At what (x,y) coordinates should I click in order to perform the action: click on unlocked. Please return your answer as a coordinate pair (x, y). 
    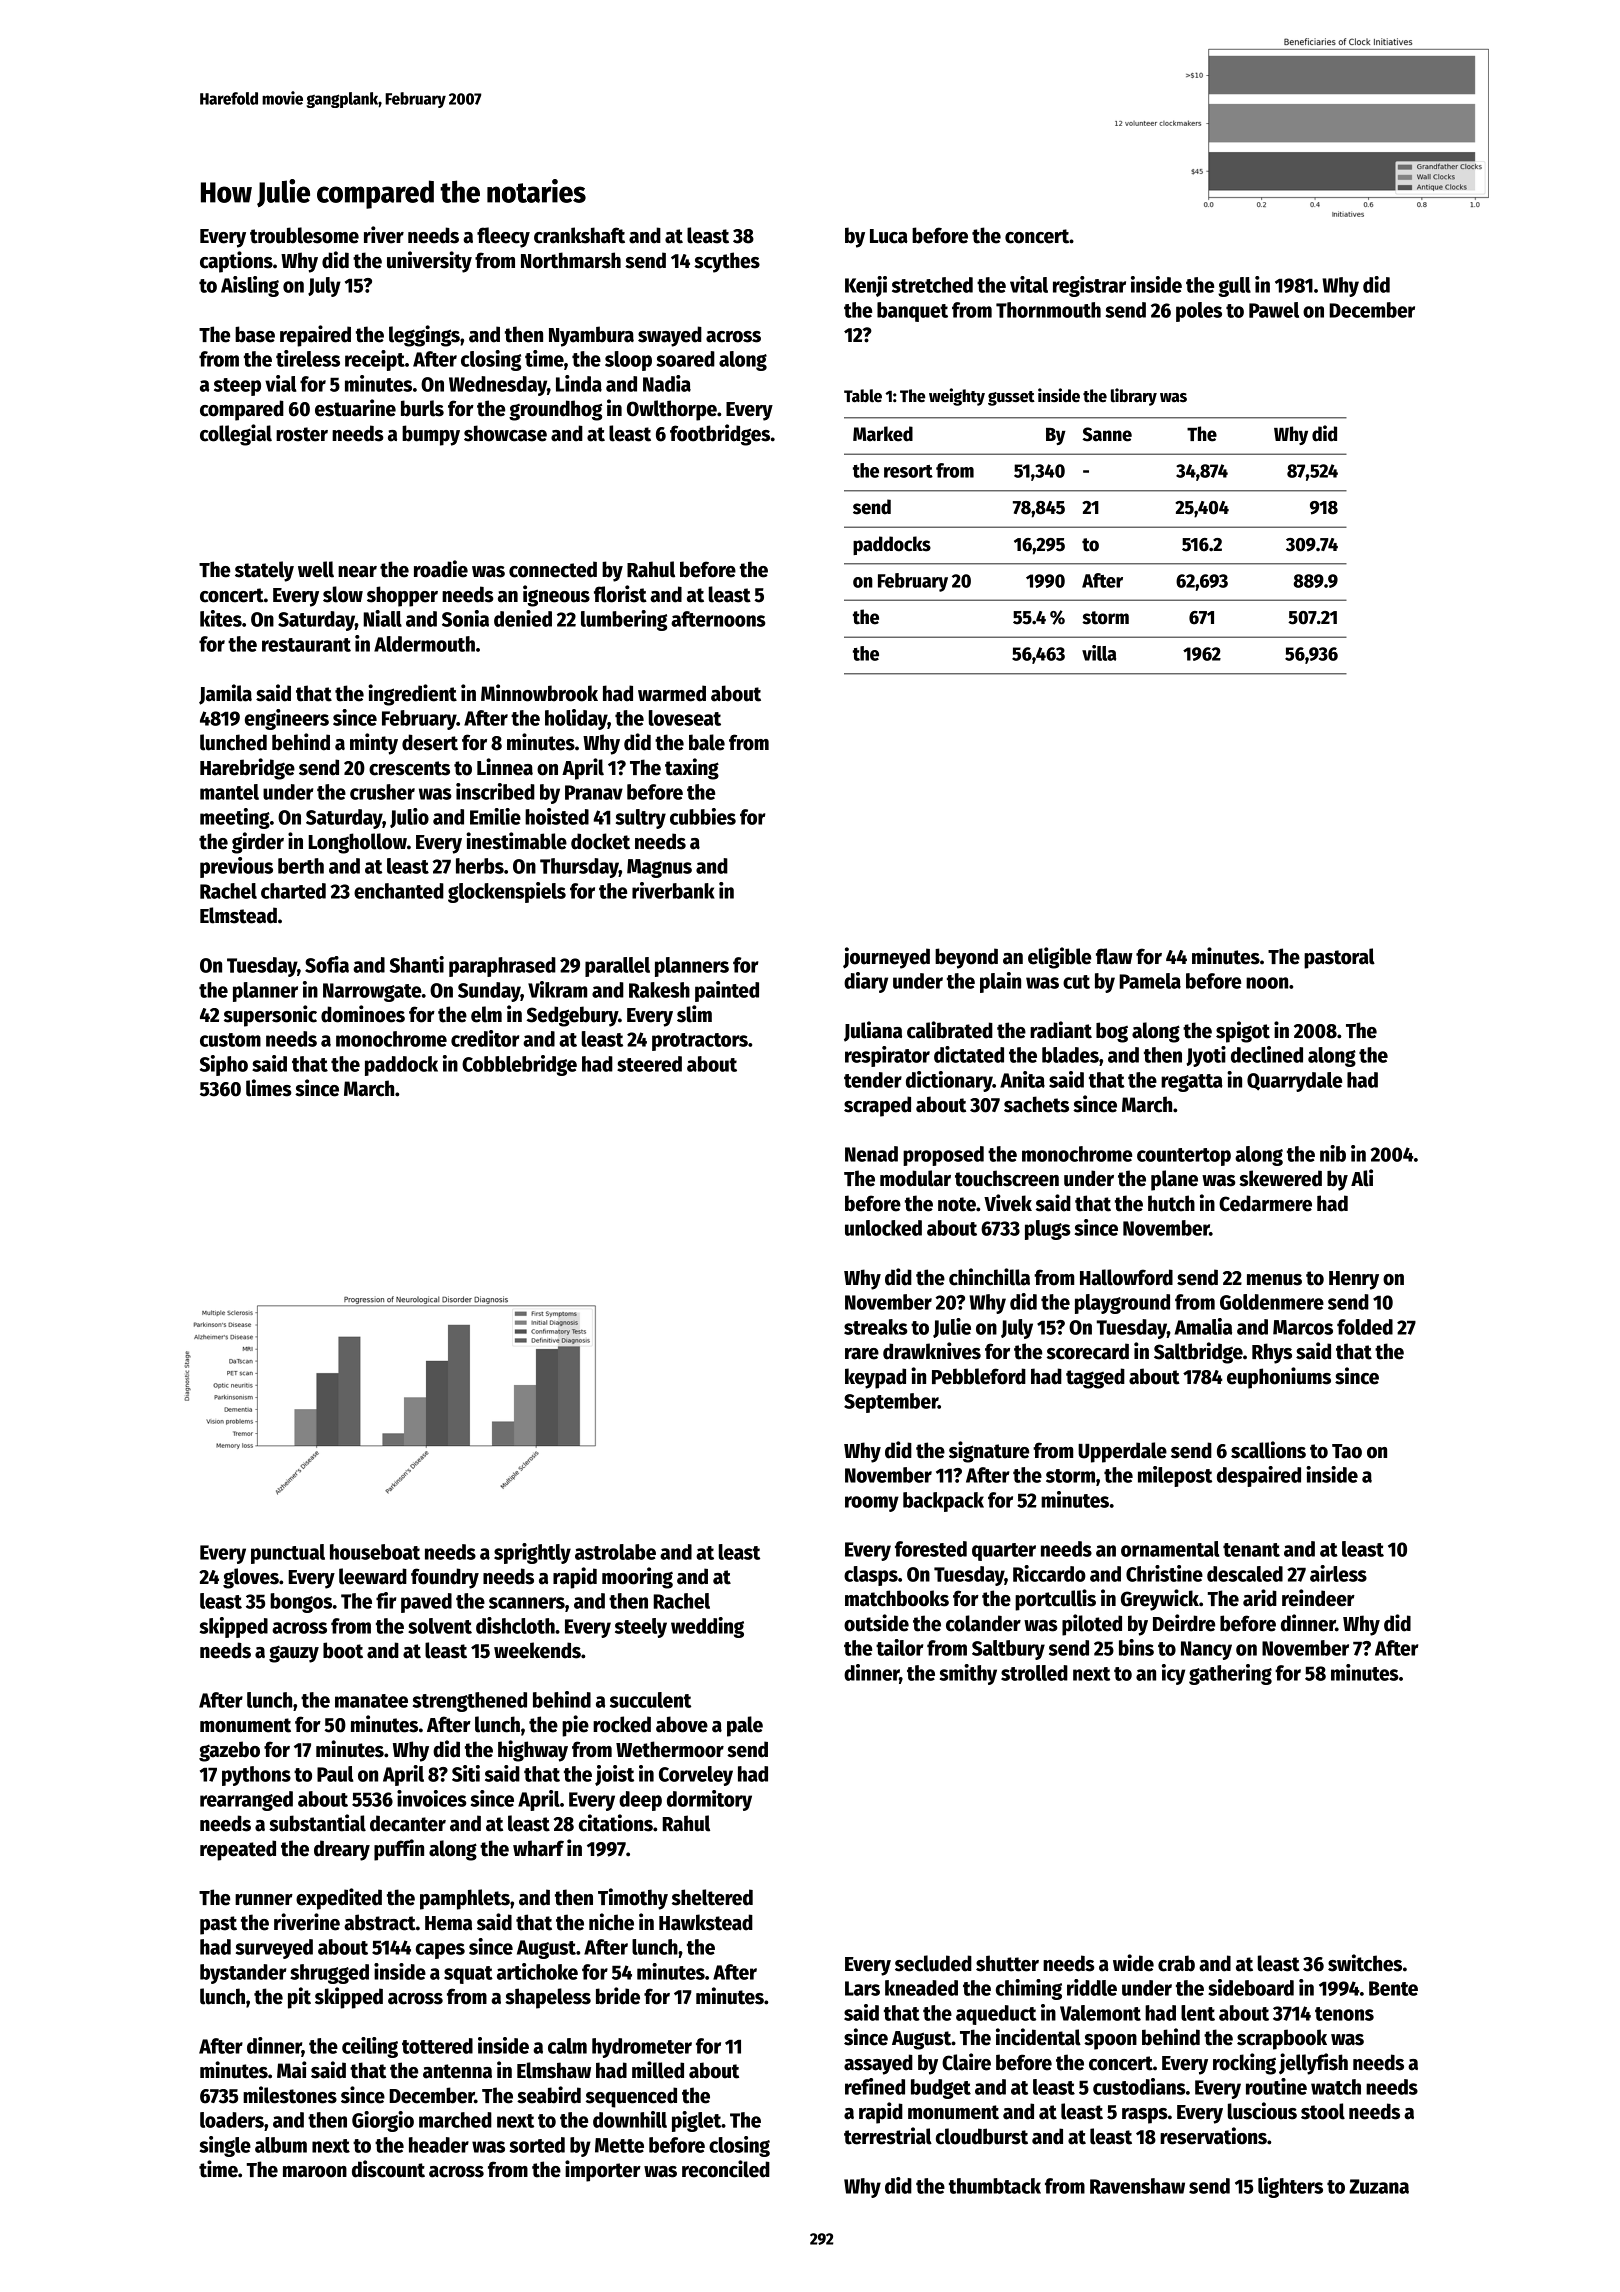
    Looking at the image, I should click on (883, 1228).
